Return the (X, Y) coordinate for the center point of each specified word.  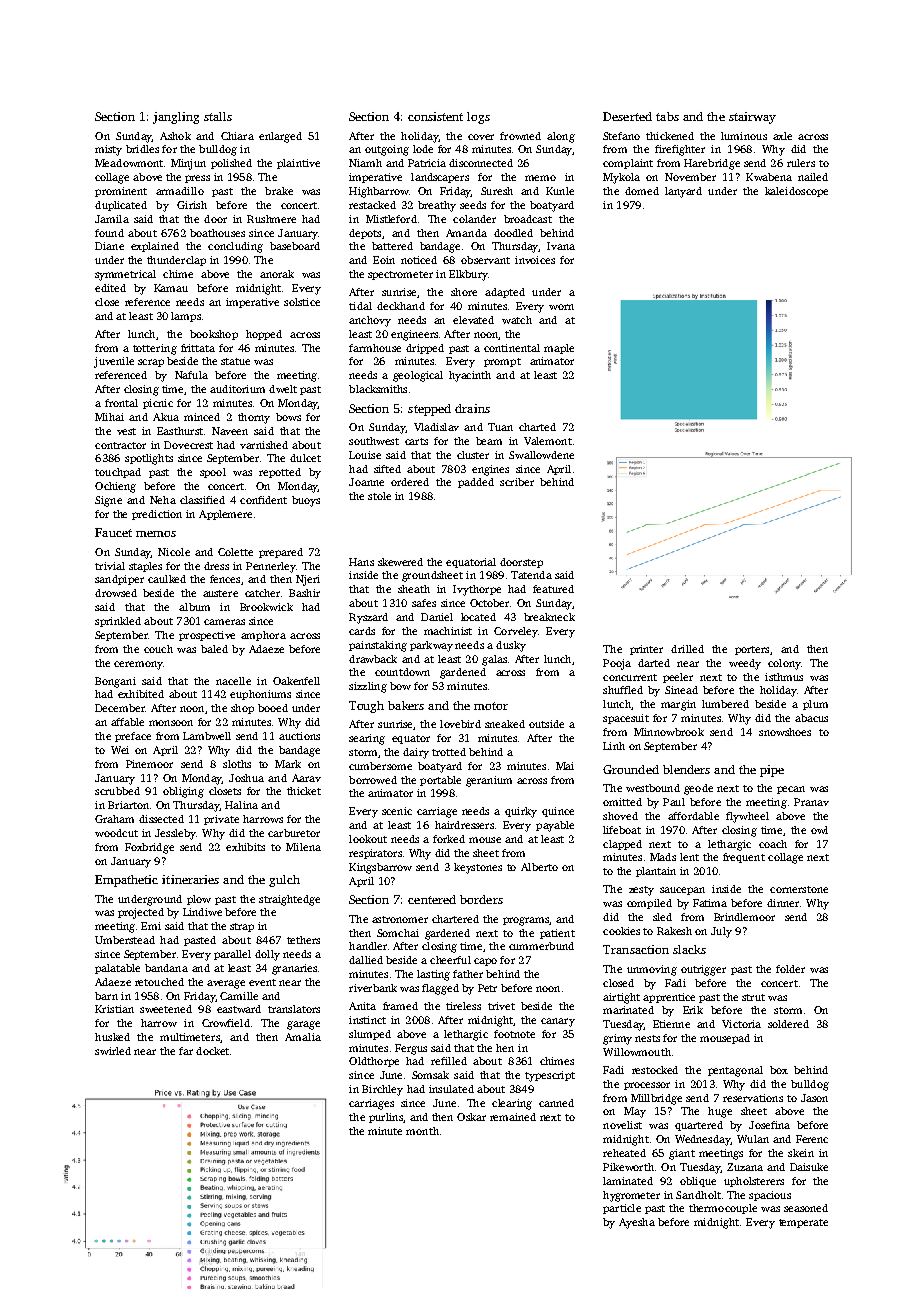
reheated (624, 1153)
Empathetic (126, 881)
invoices (535, 260)
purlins (386, 1118)
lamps (186, 317)
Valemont (548, 441)
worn (561, 307)
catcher (262, 593)
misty (108, 150)
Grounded (631, 769)
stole (379, 496)
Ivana (561, 246)
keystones (478, 868)
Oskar (471, 1117)
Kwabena (769, 177)
